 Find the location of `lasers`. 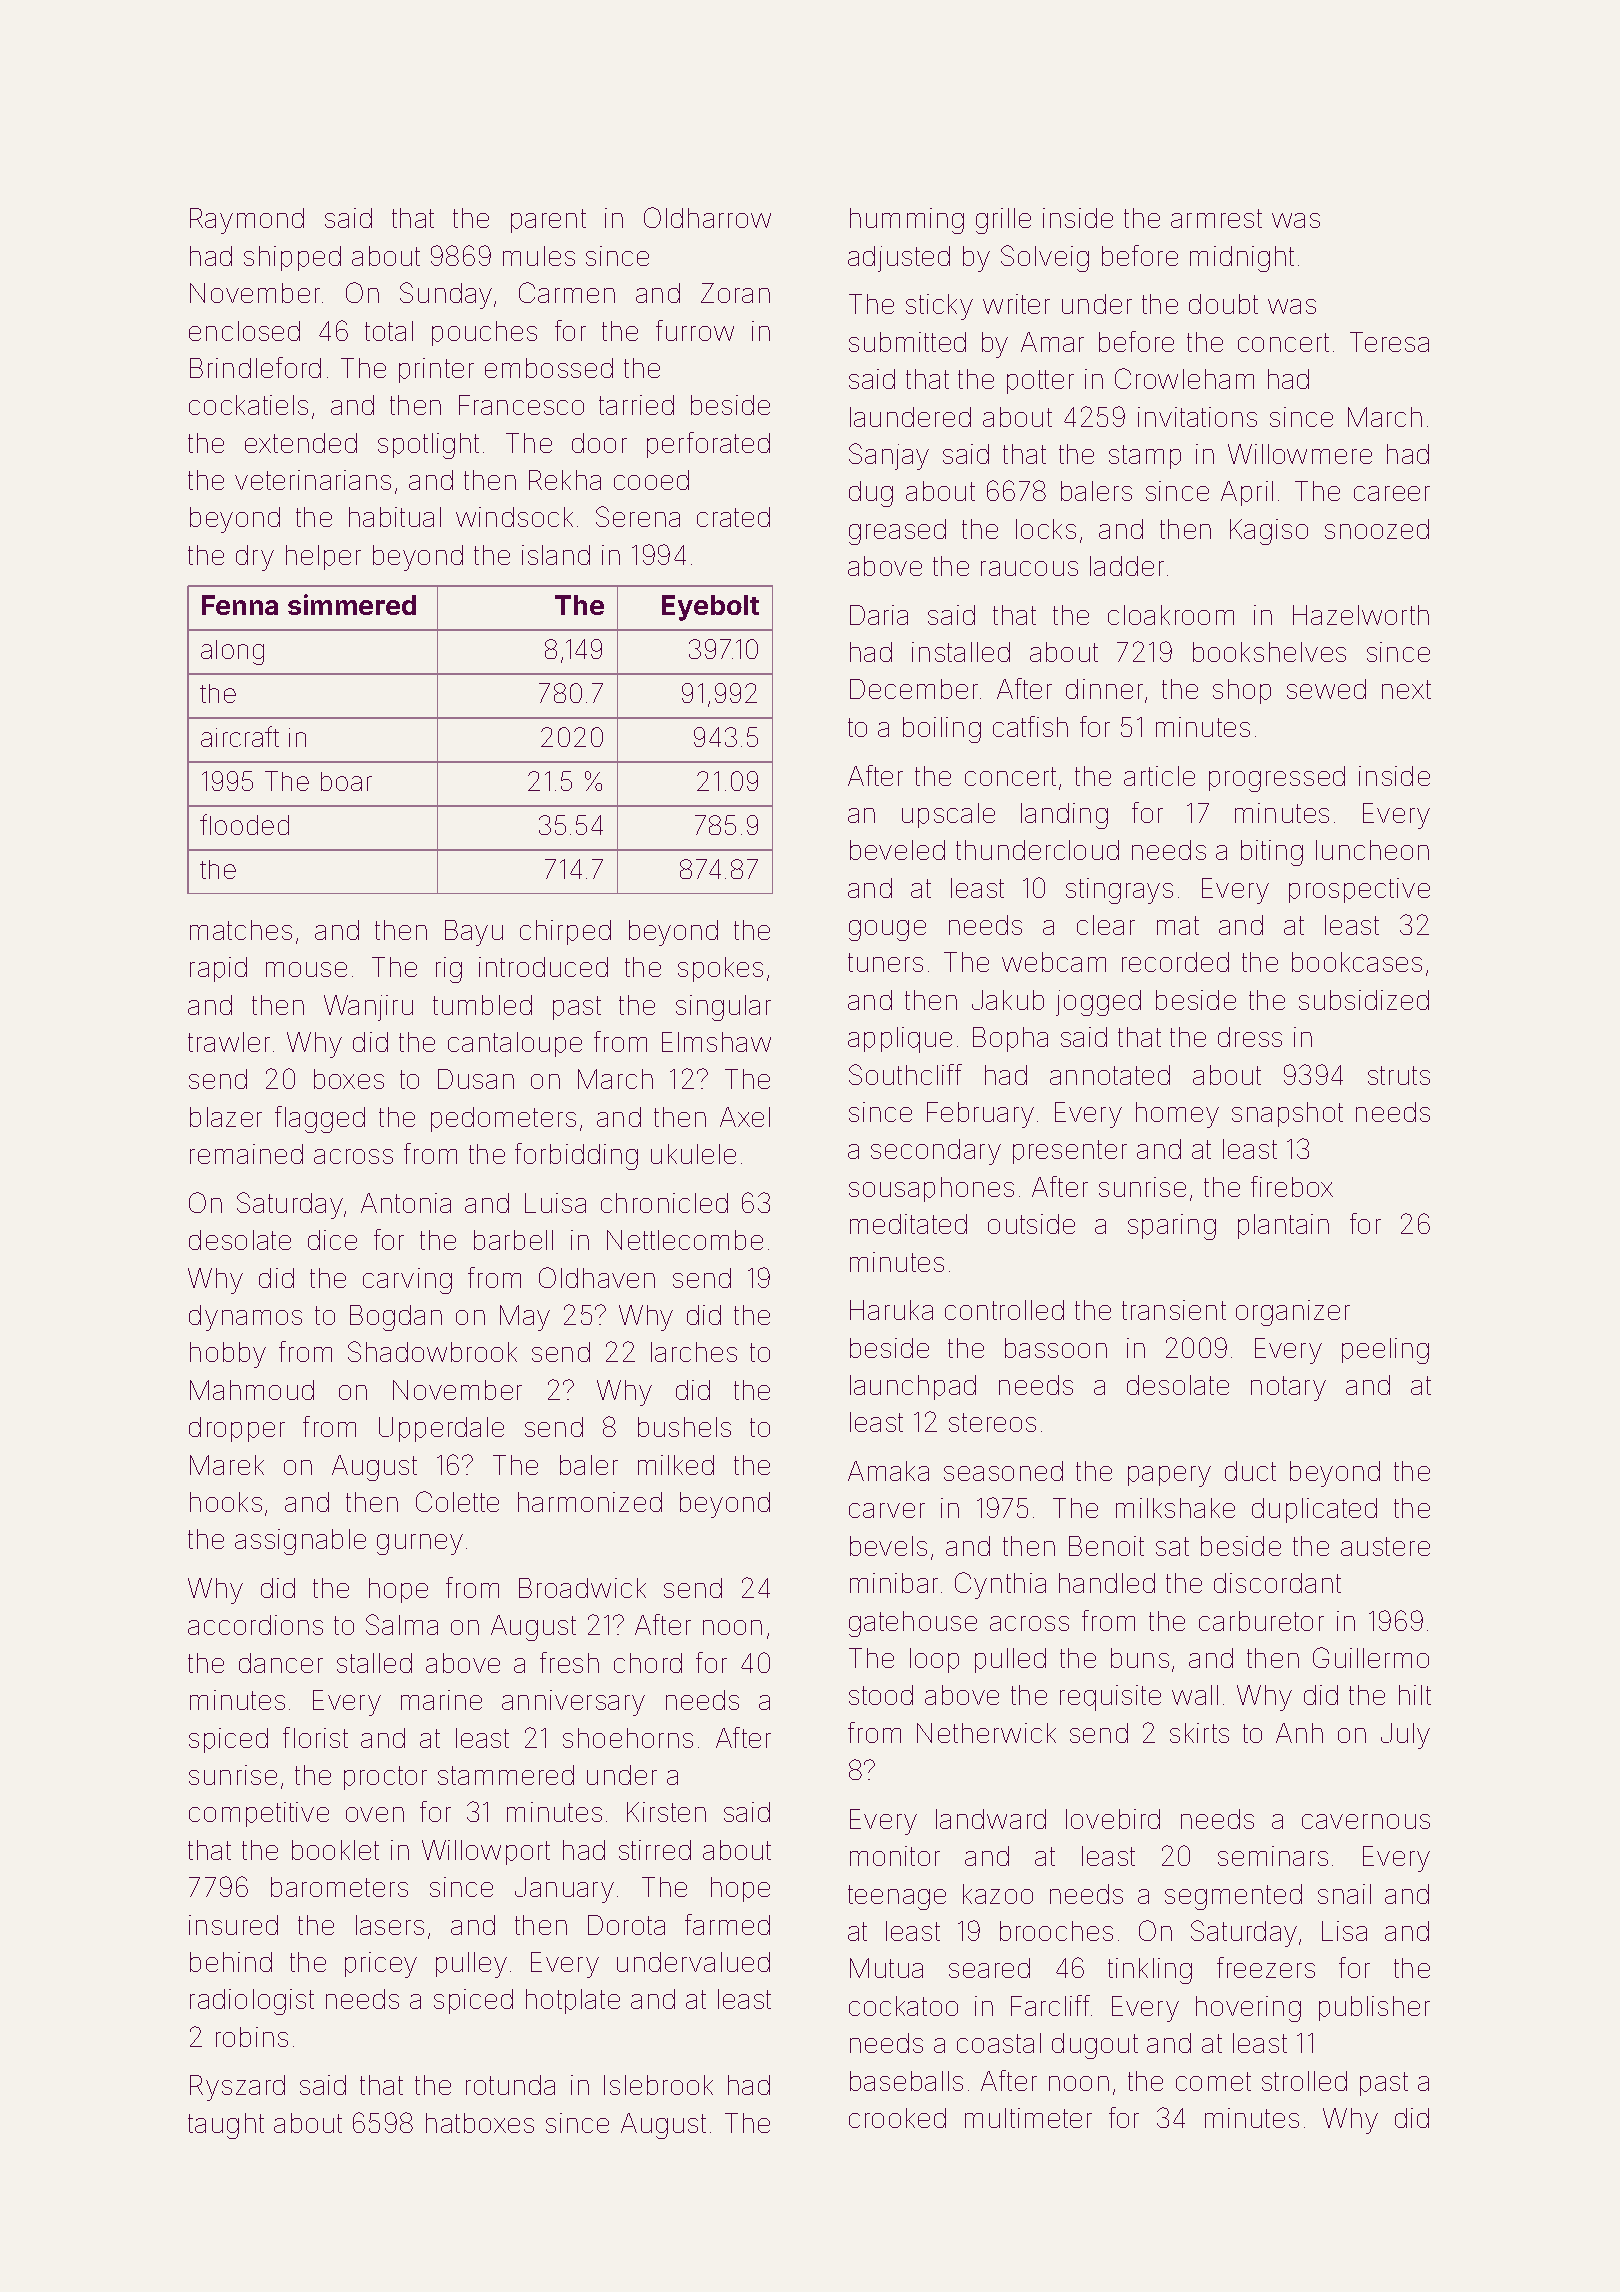

lasers is located at coordinates (390, 1925).
